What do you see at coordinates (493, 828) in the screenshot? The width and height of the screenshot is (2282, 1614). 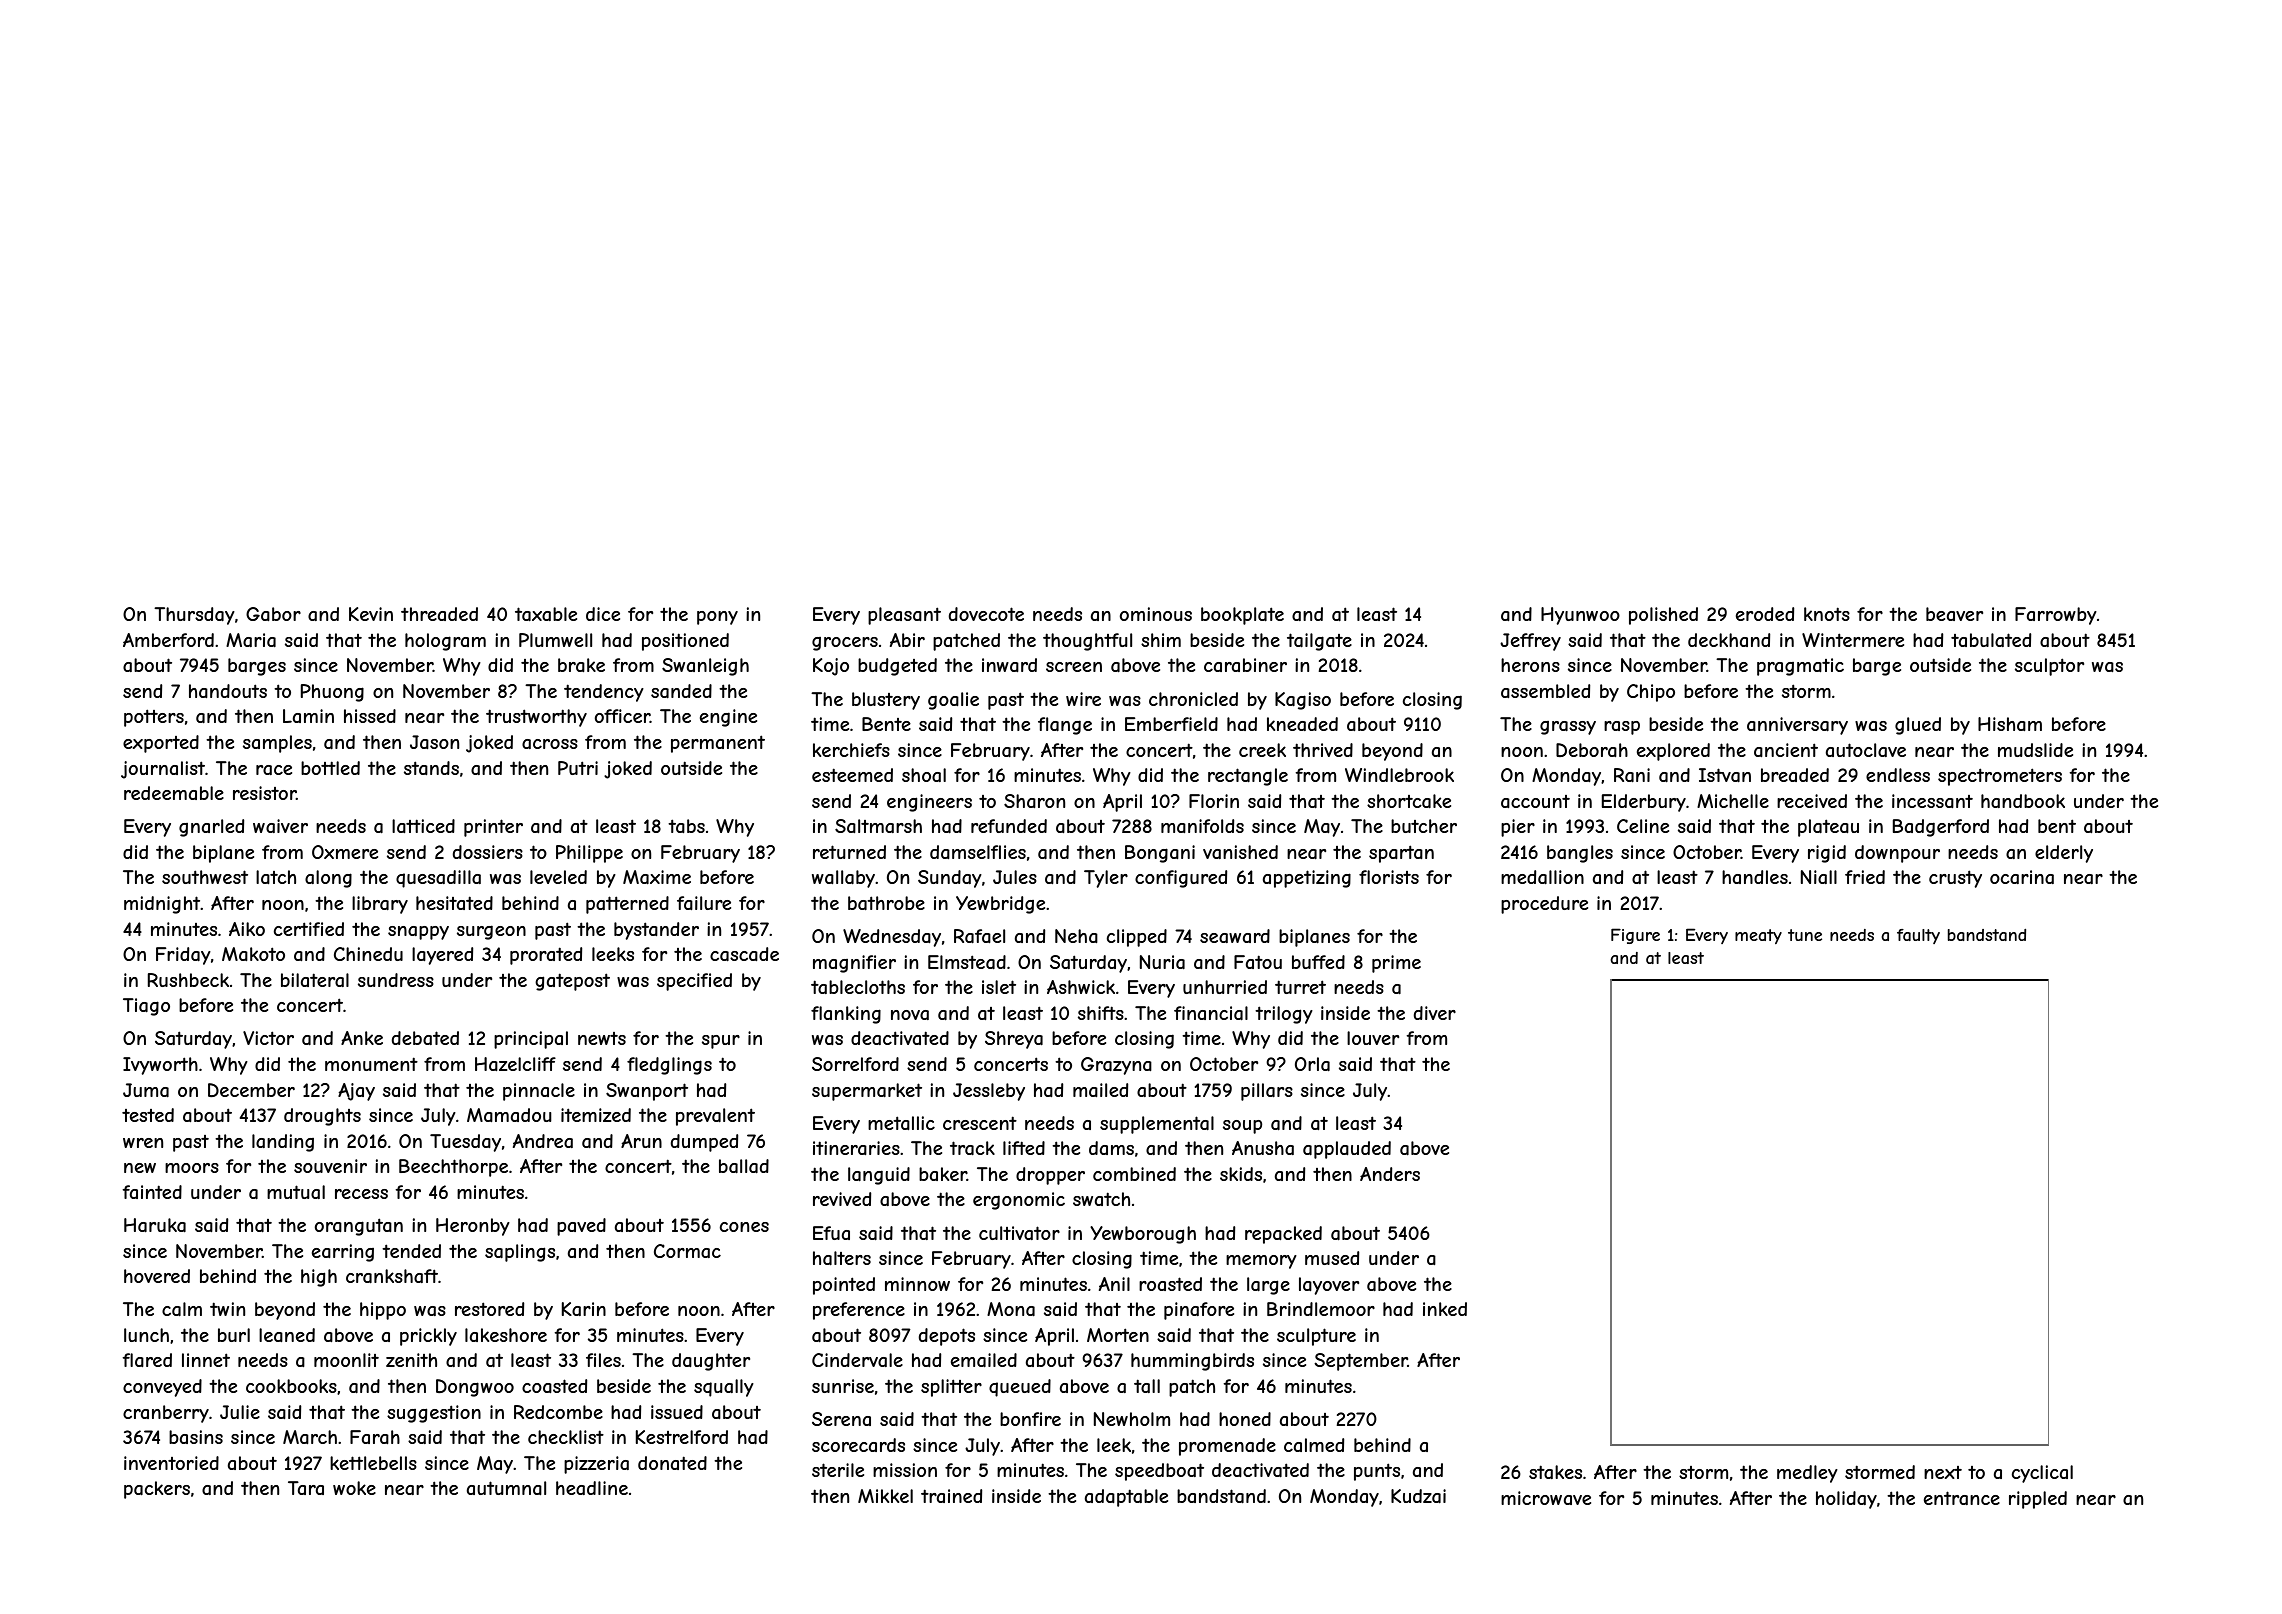 I see `printer` at bounding box center [493, 828].
